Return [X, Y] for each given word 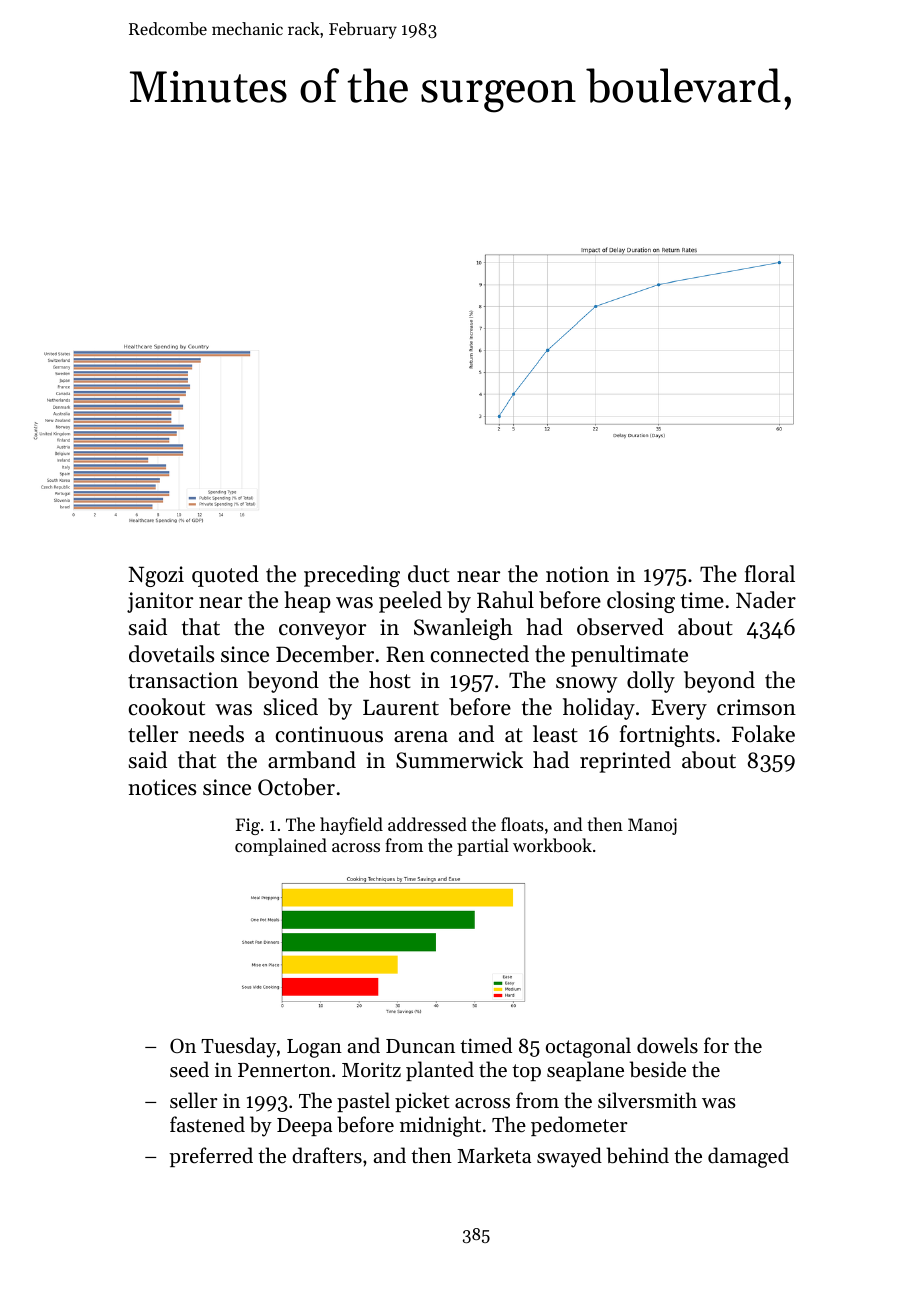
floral [770, 574]
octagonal [588, 1047]
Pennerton [284, 1070]
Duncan [420, 1046]
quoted [225, 576]
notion [577, 574]
